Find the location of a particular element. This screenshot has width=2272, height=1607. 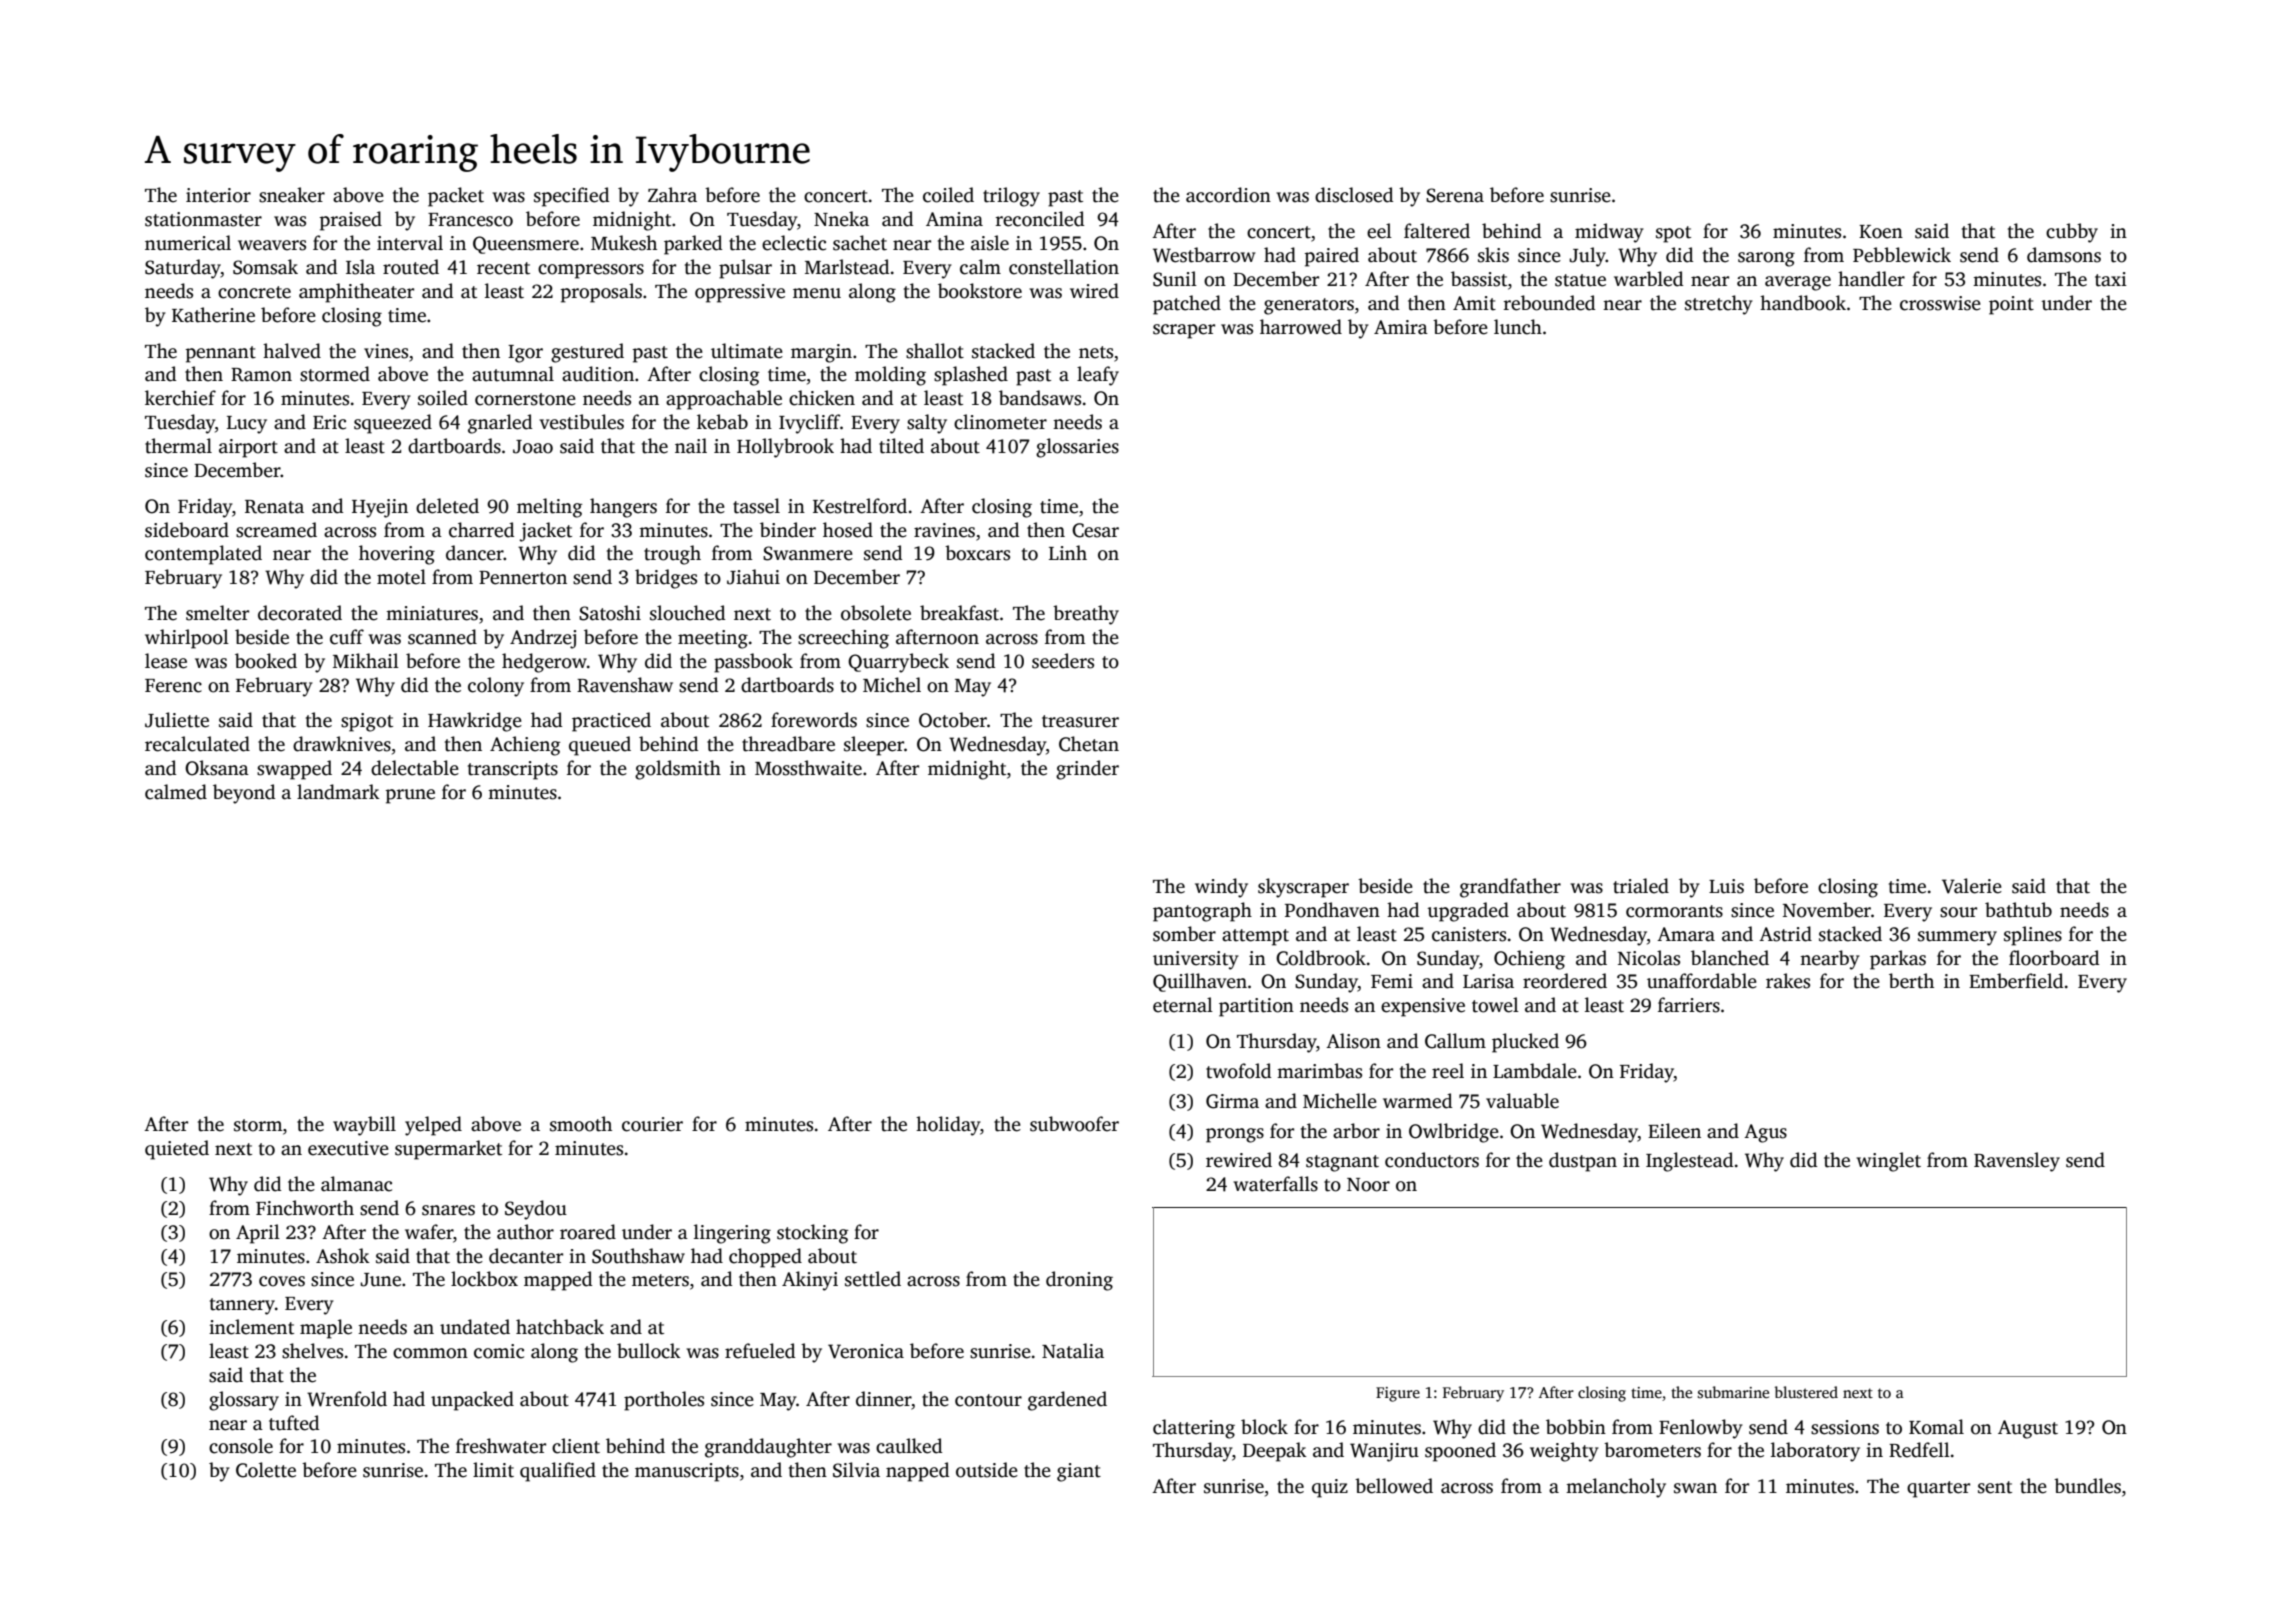

Ochieng is located at coordinates (1529, 960).
